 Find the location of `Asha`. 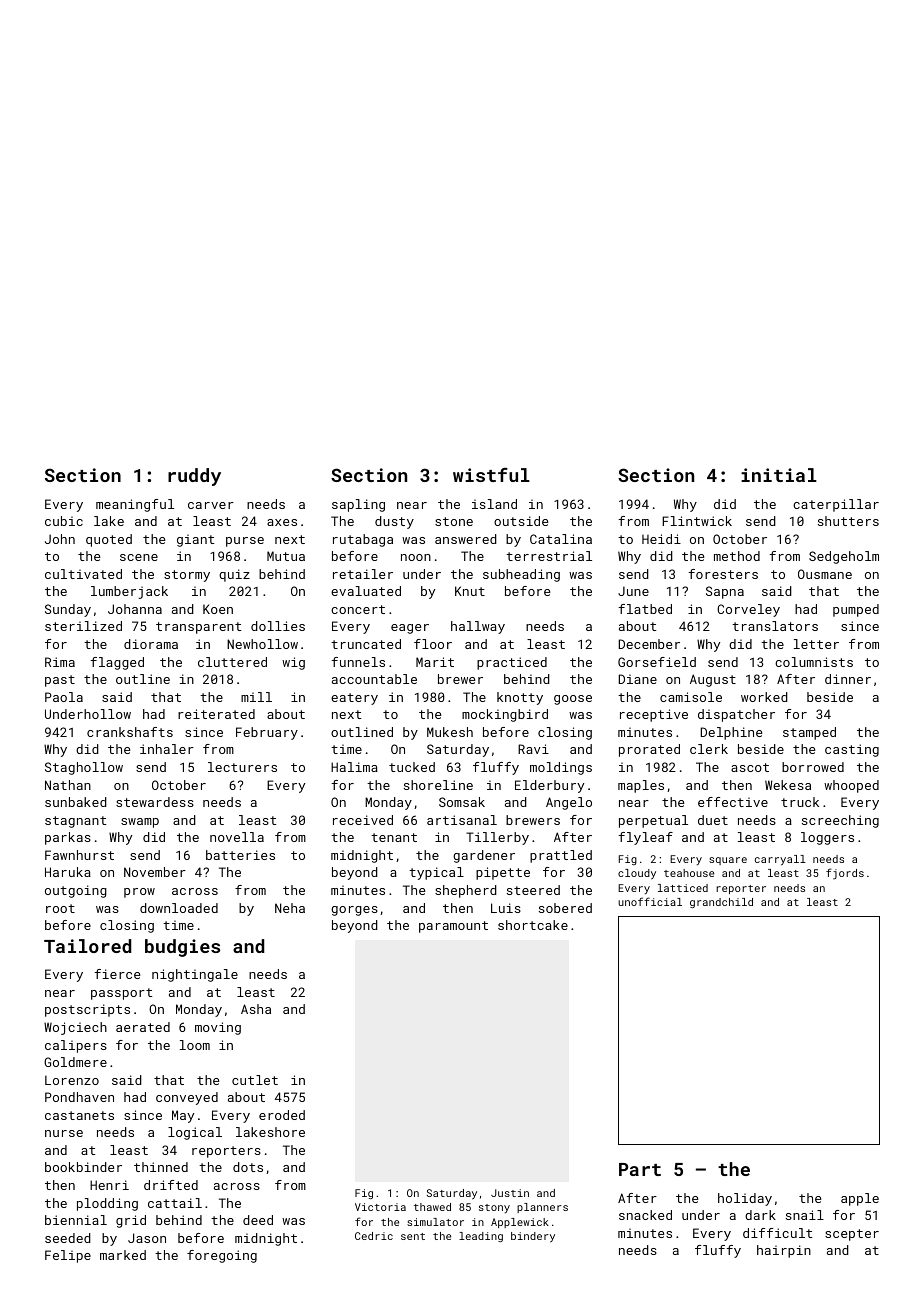

Asha is located at coordinates (256, 1009).
